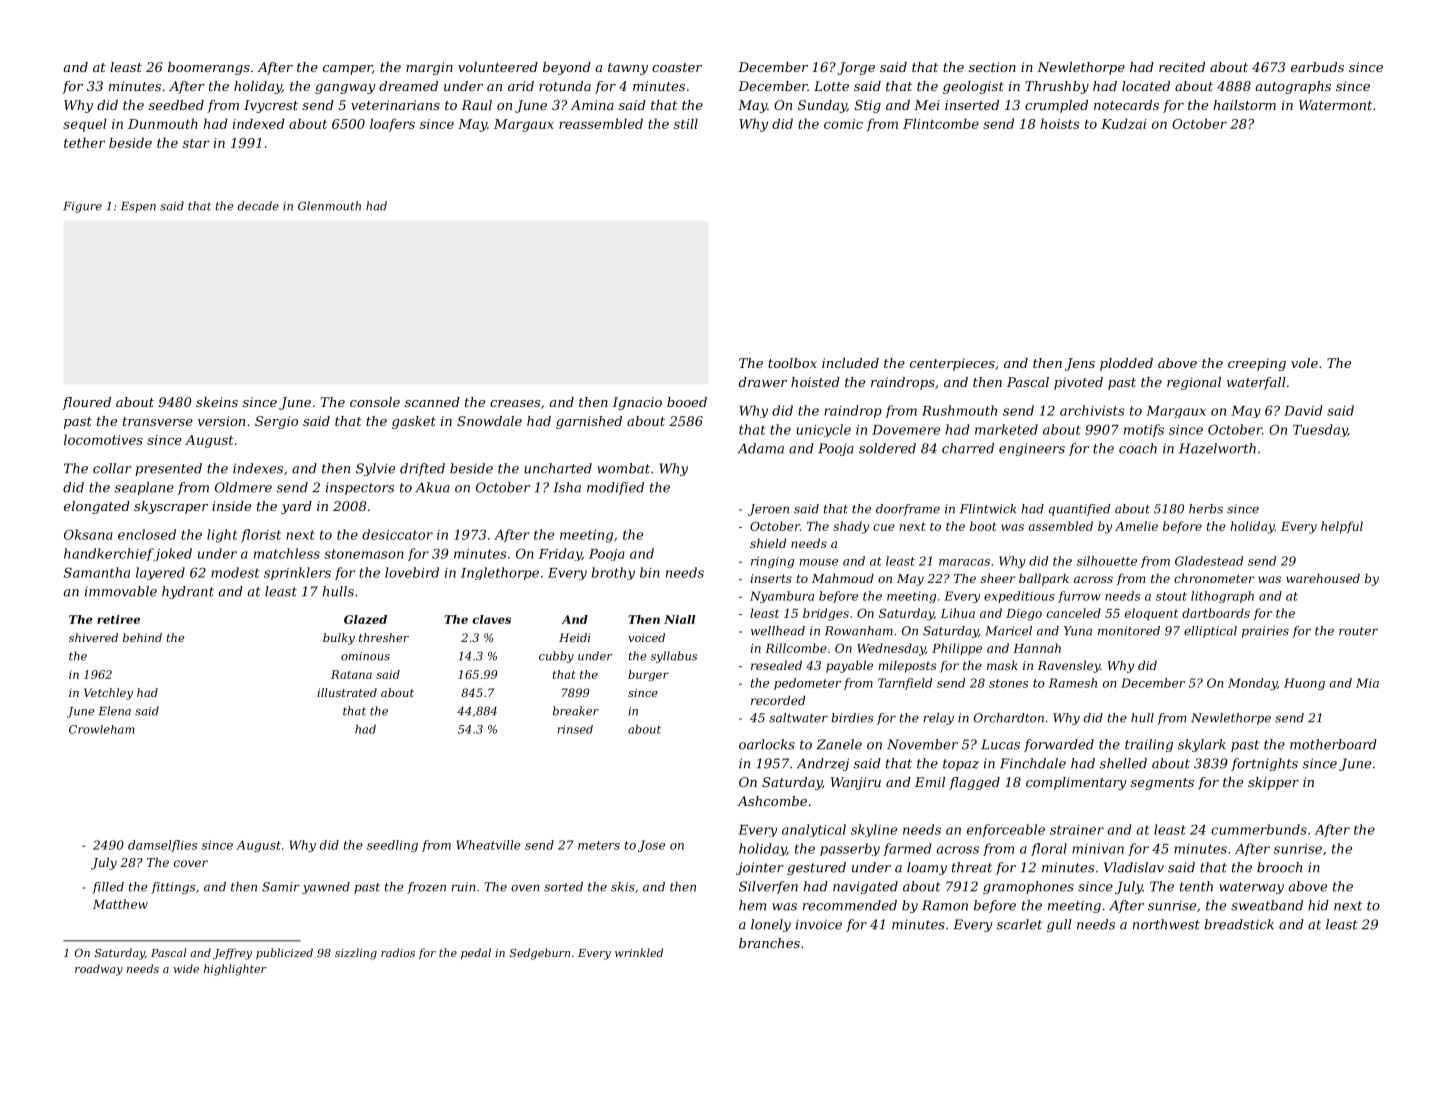 Image resolution: width=1447 pixels, height=1118 pixels. What do you see at coordinates (1358, 631) in the page?
I see `router` at bounding box center [1358, 631].
